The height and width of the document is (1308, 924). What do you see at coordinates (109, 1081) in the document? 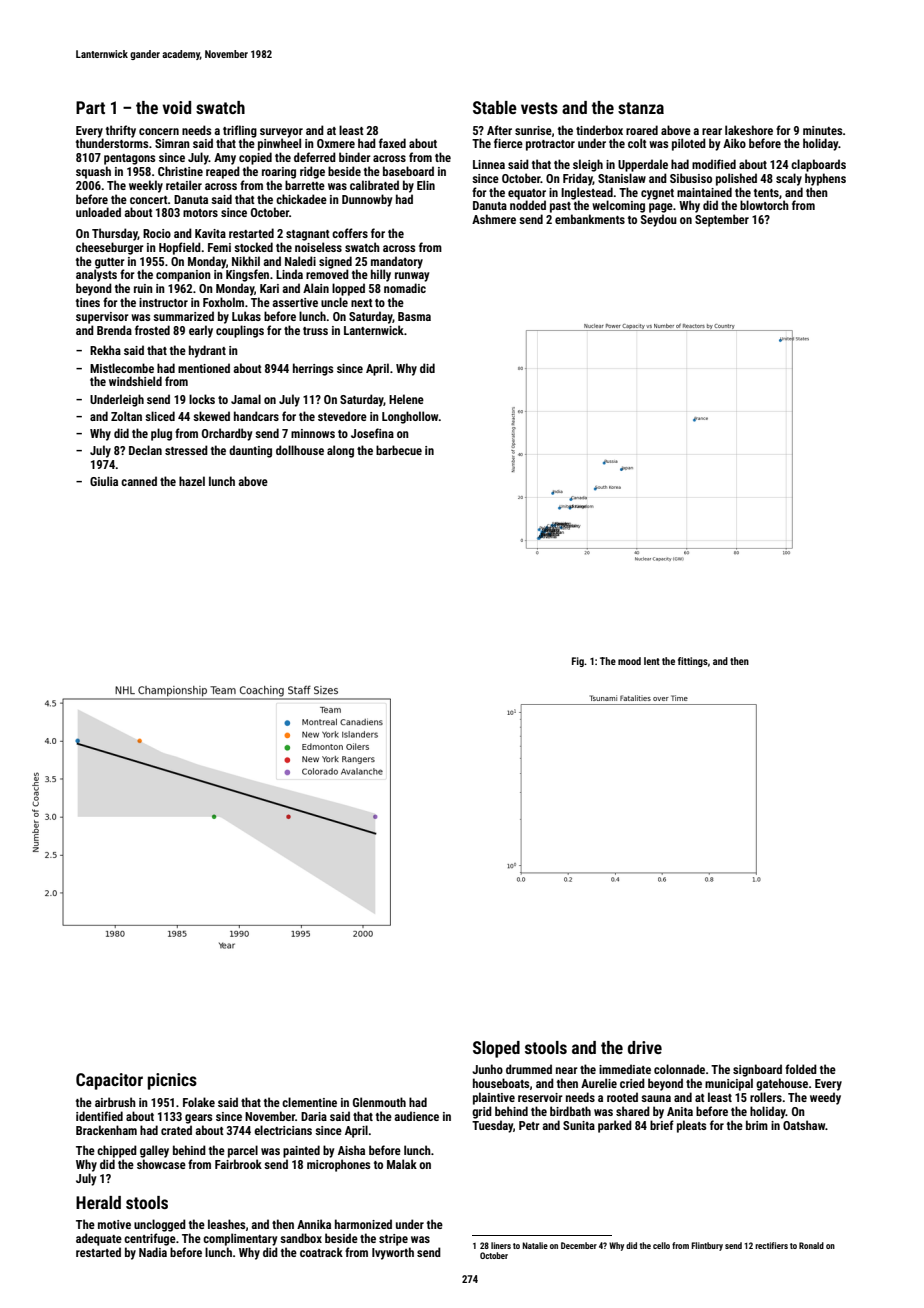
I see `Capacitor` at bounding box center [109, 1081].
